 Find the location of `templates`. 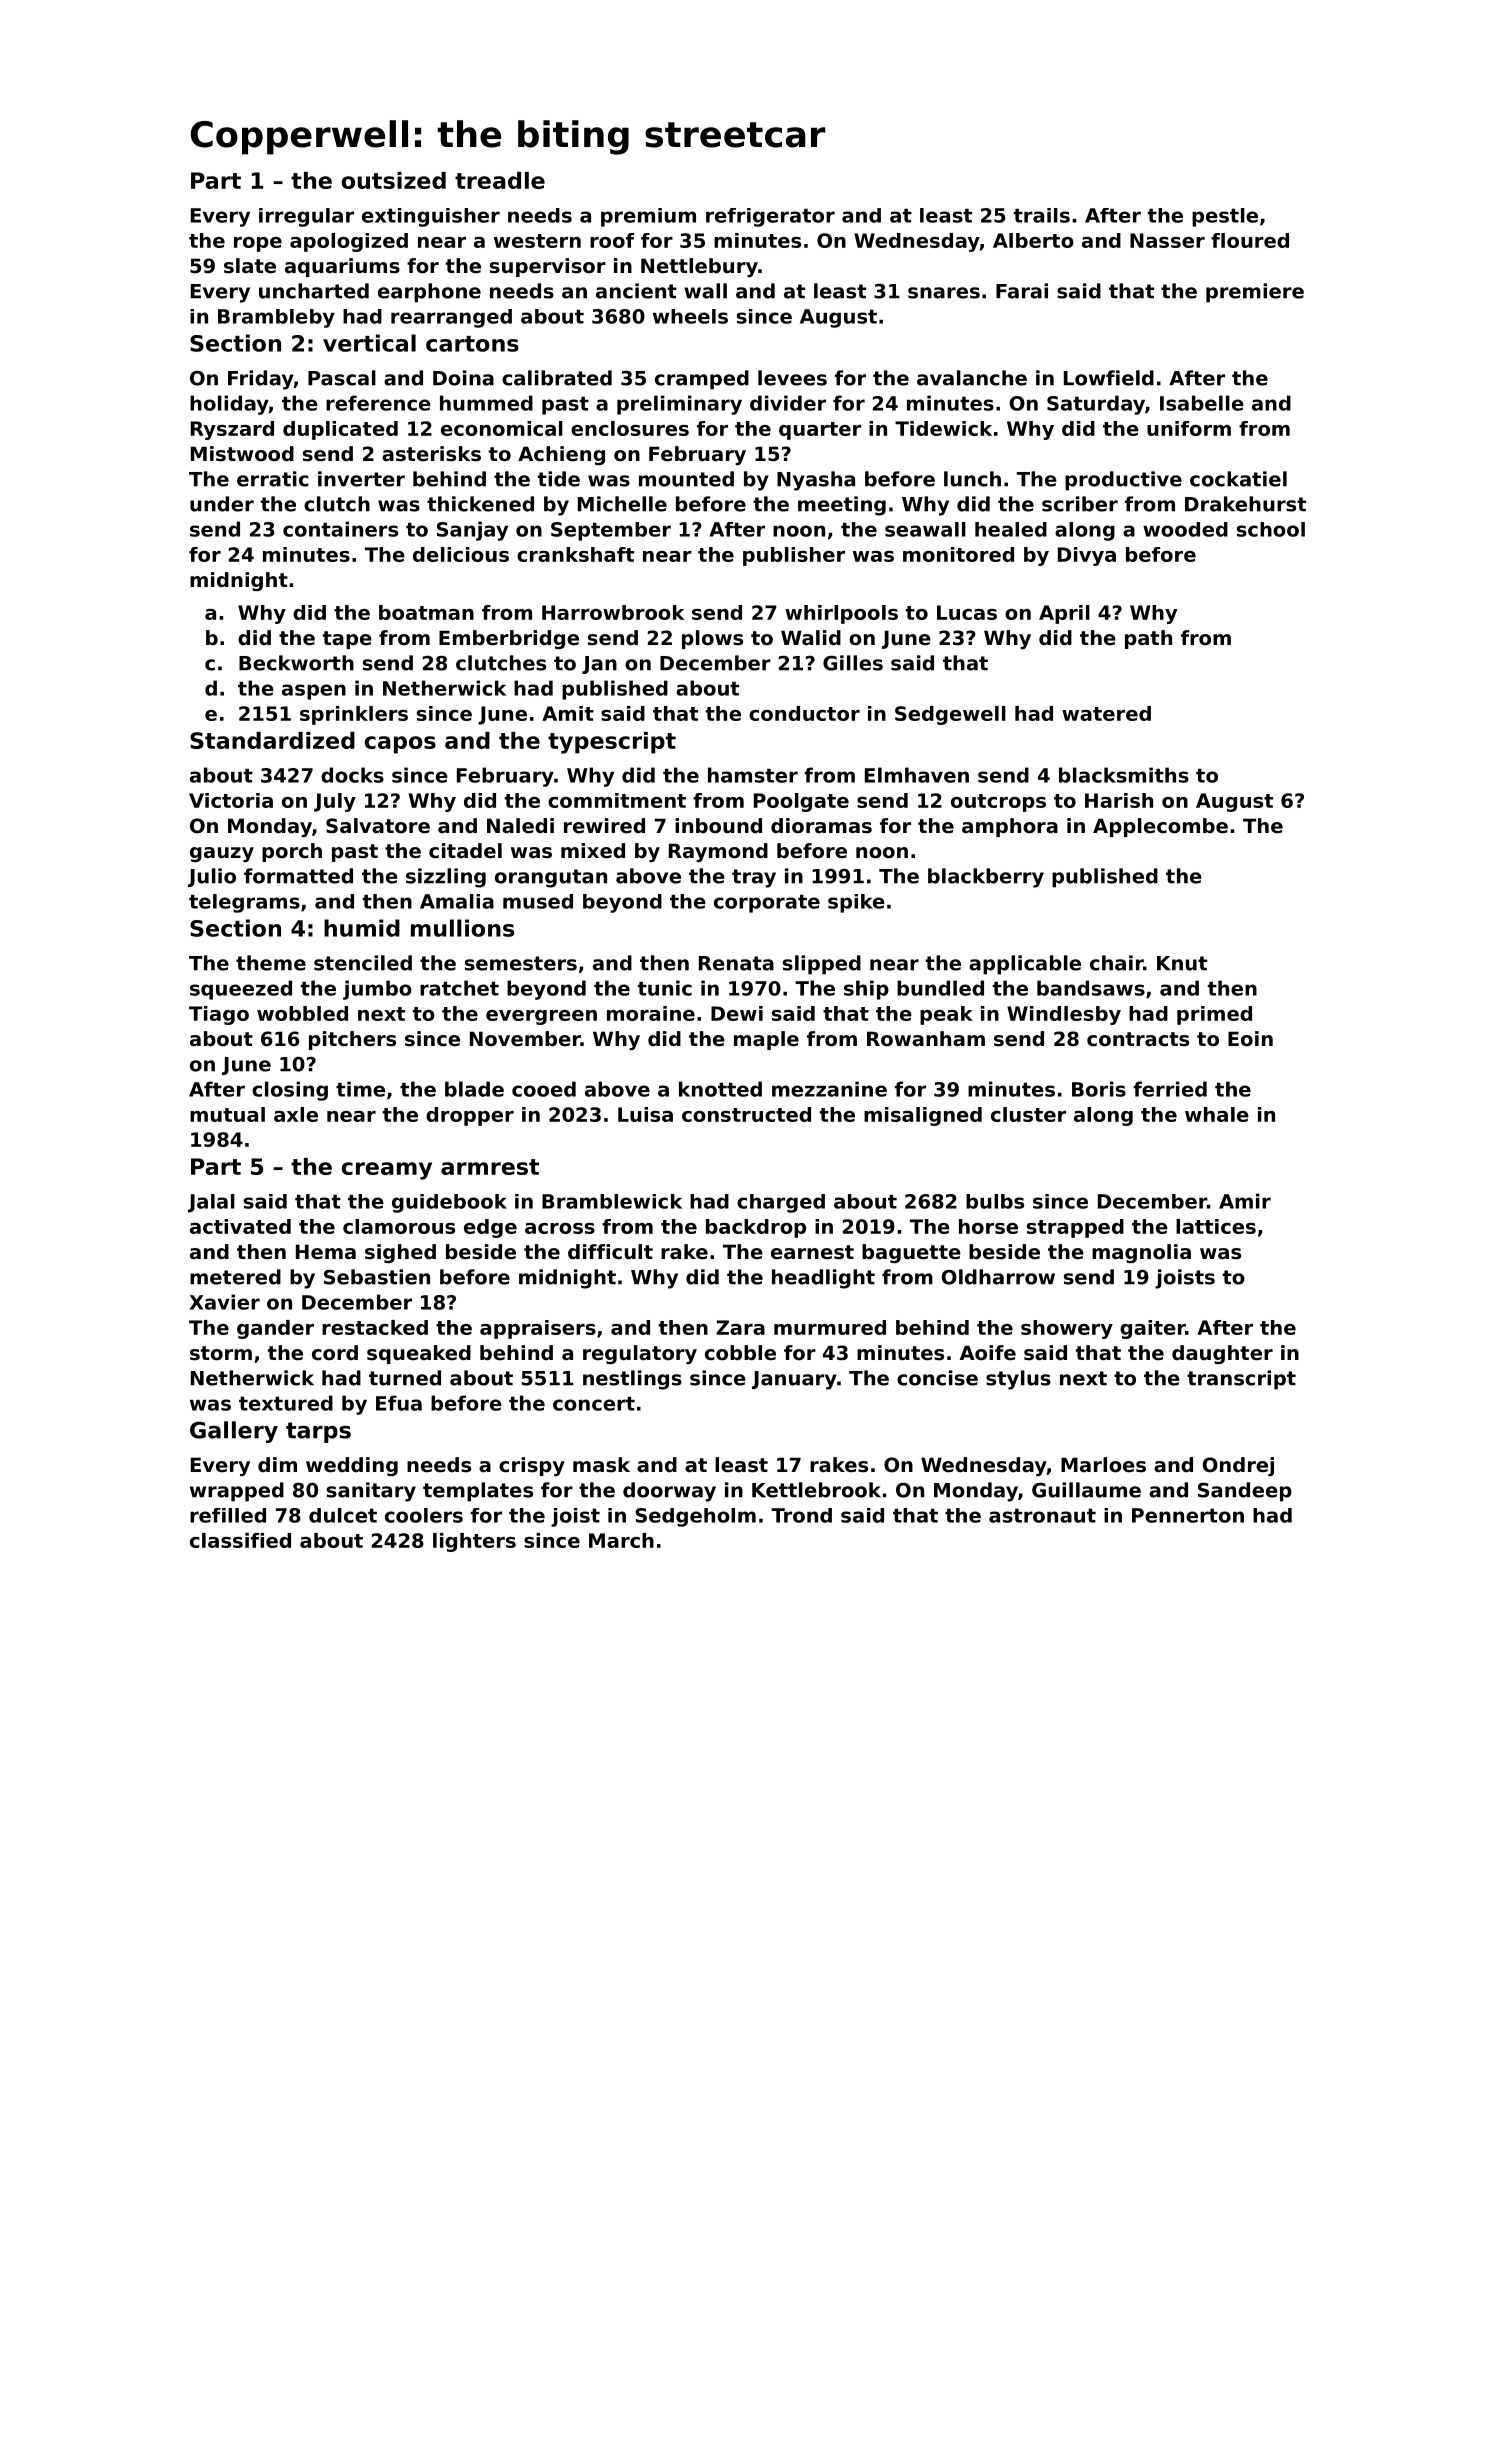

templates is located at coordinates (478, 1492).
